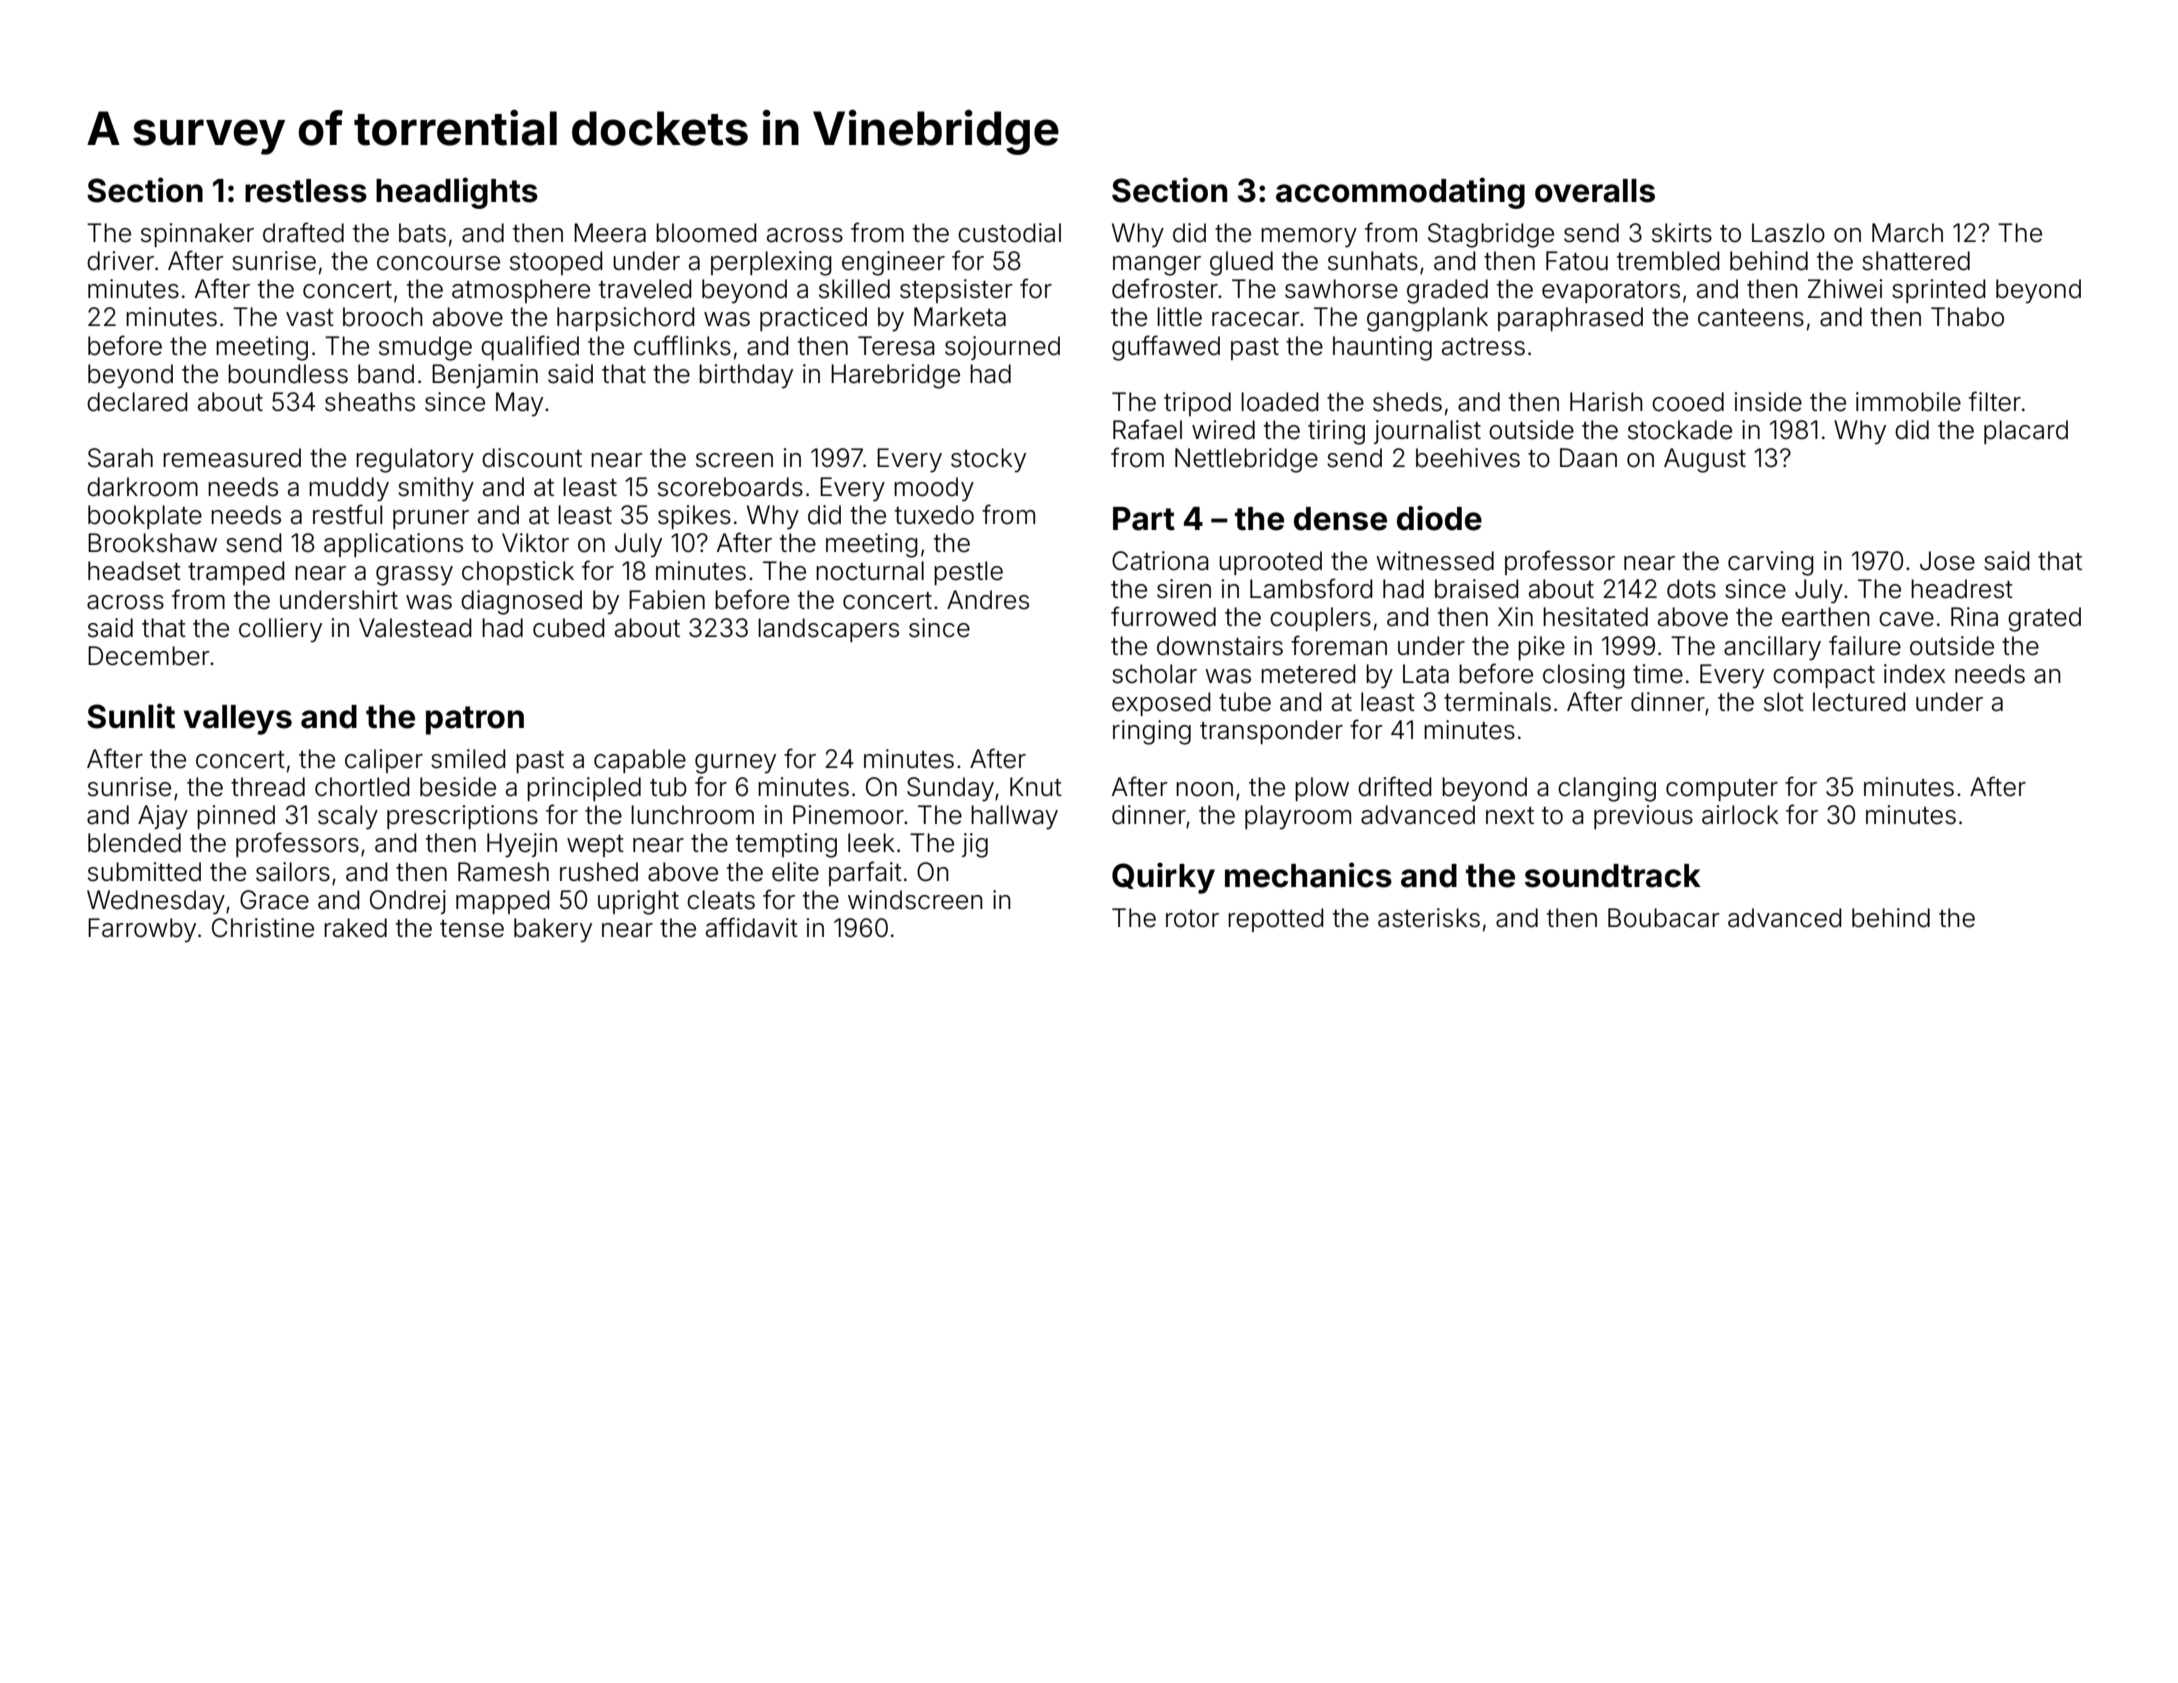 Image resolution: width=2178 pixels, height=1683 pixels. Describe the element at coordinates (1740, 815) in the screenshot. I see `airlock` at that location.
